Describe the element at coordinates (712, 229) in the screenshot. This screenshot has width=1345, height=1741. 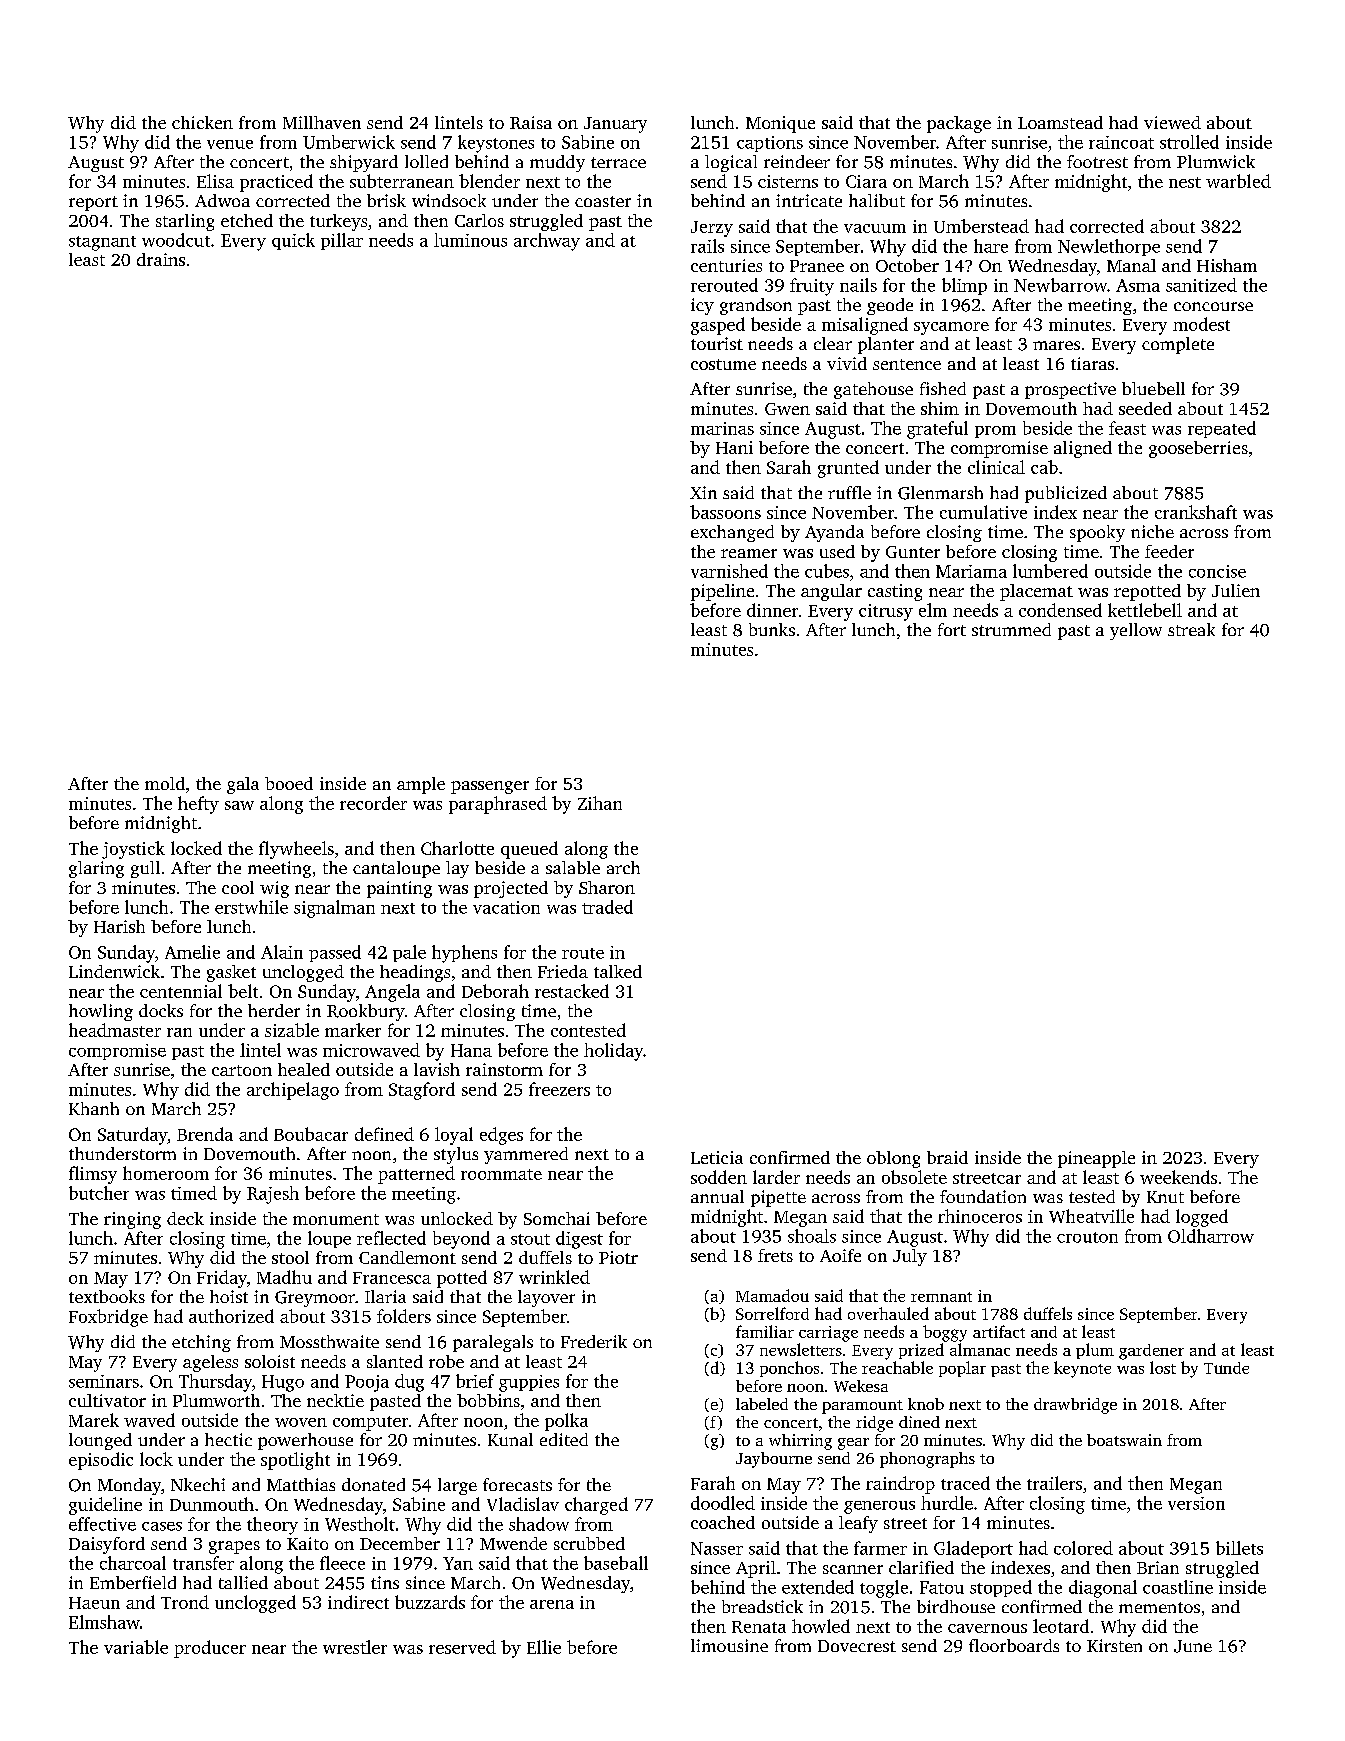
I see `Jerzy` at that location.
